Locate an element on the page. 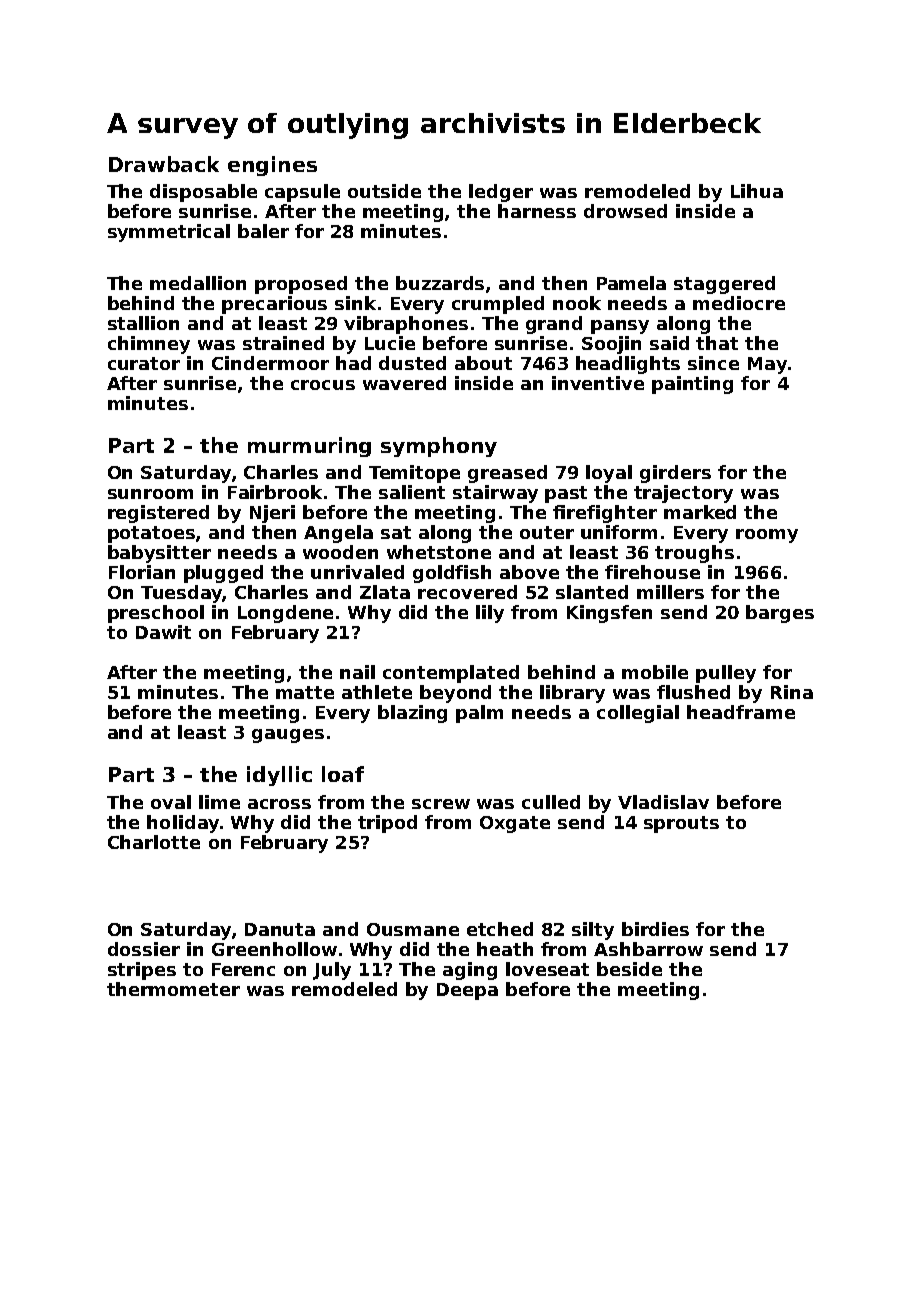  flushed is located at coordinates (693, 692).
